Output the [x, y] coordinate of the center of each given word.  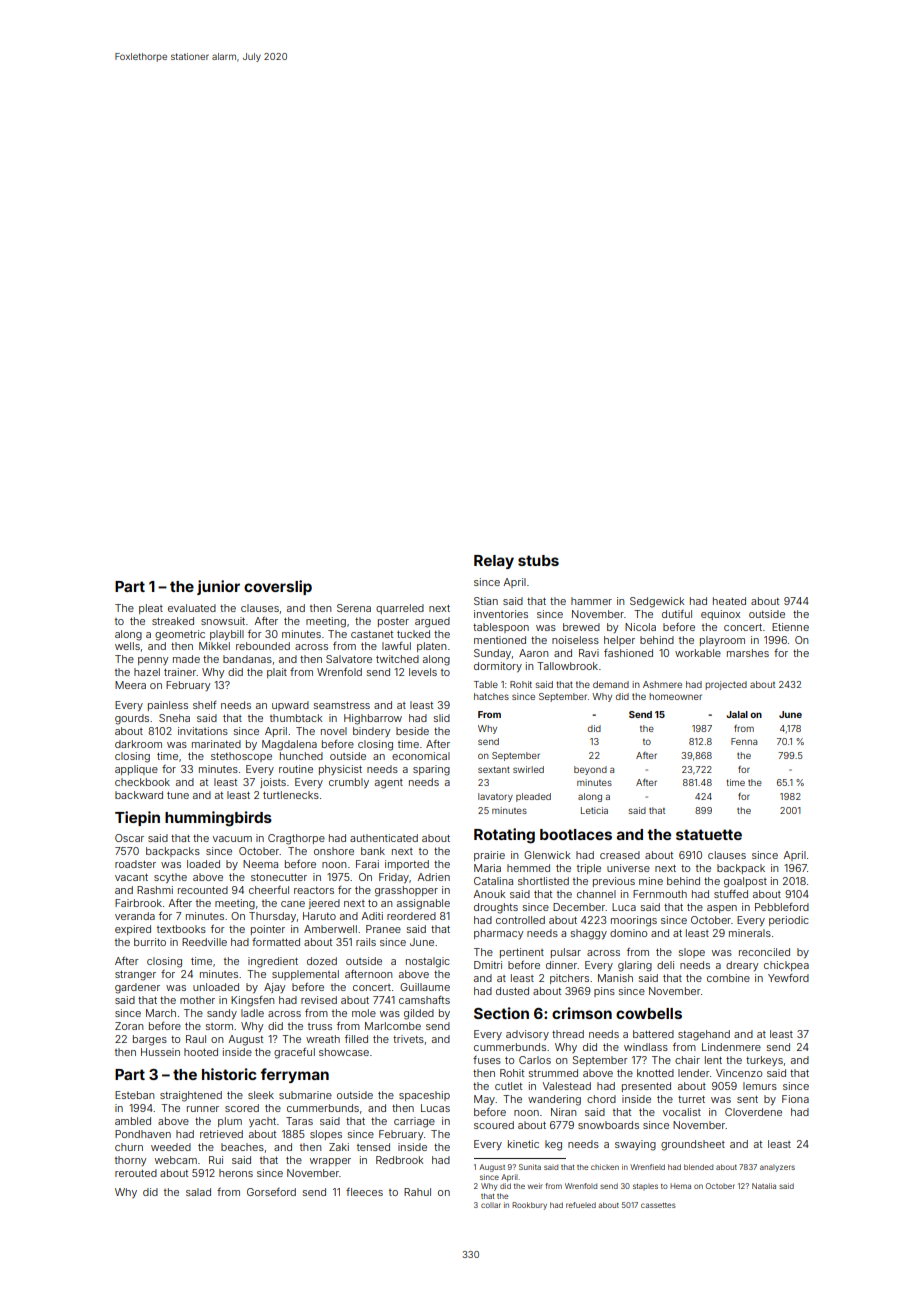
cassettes [658, 1205]
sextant [494, 769]
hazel [147, 672]
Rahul [417, 1192]
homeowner [675, 696]
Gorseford [271, 1192]
